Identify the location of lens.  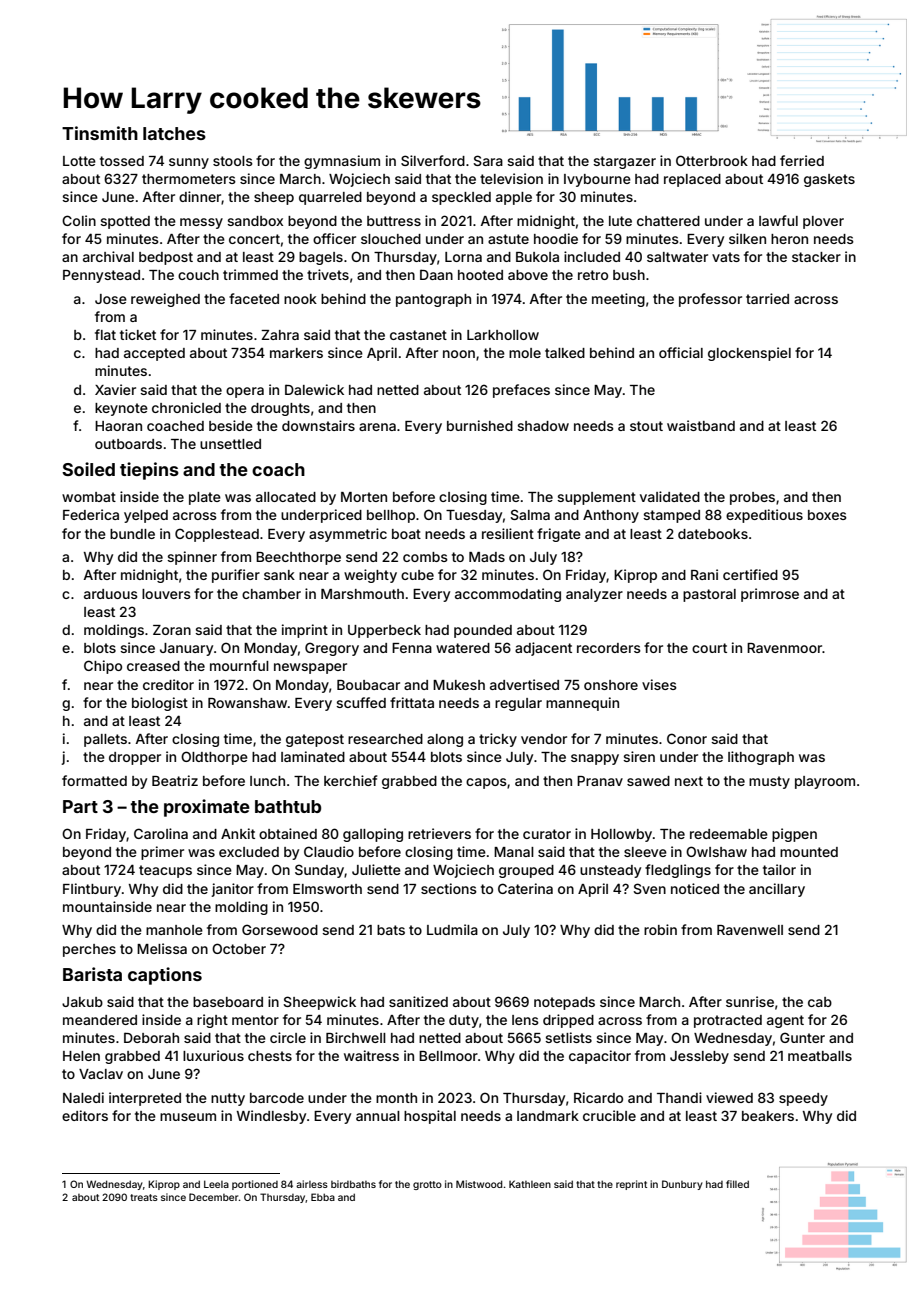
(525, 1020).
